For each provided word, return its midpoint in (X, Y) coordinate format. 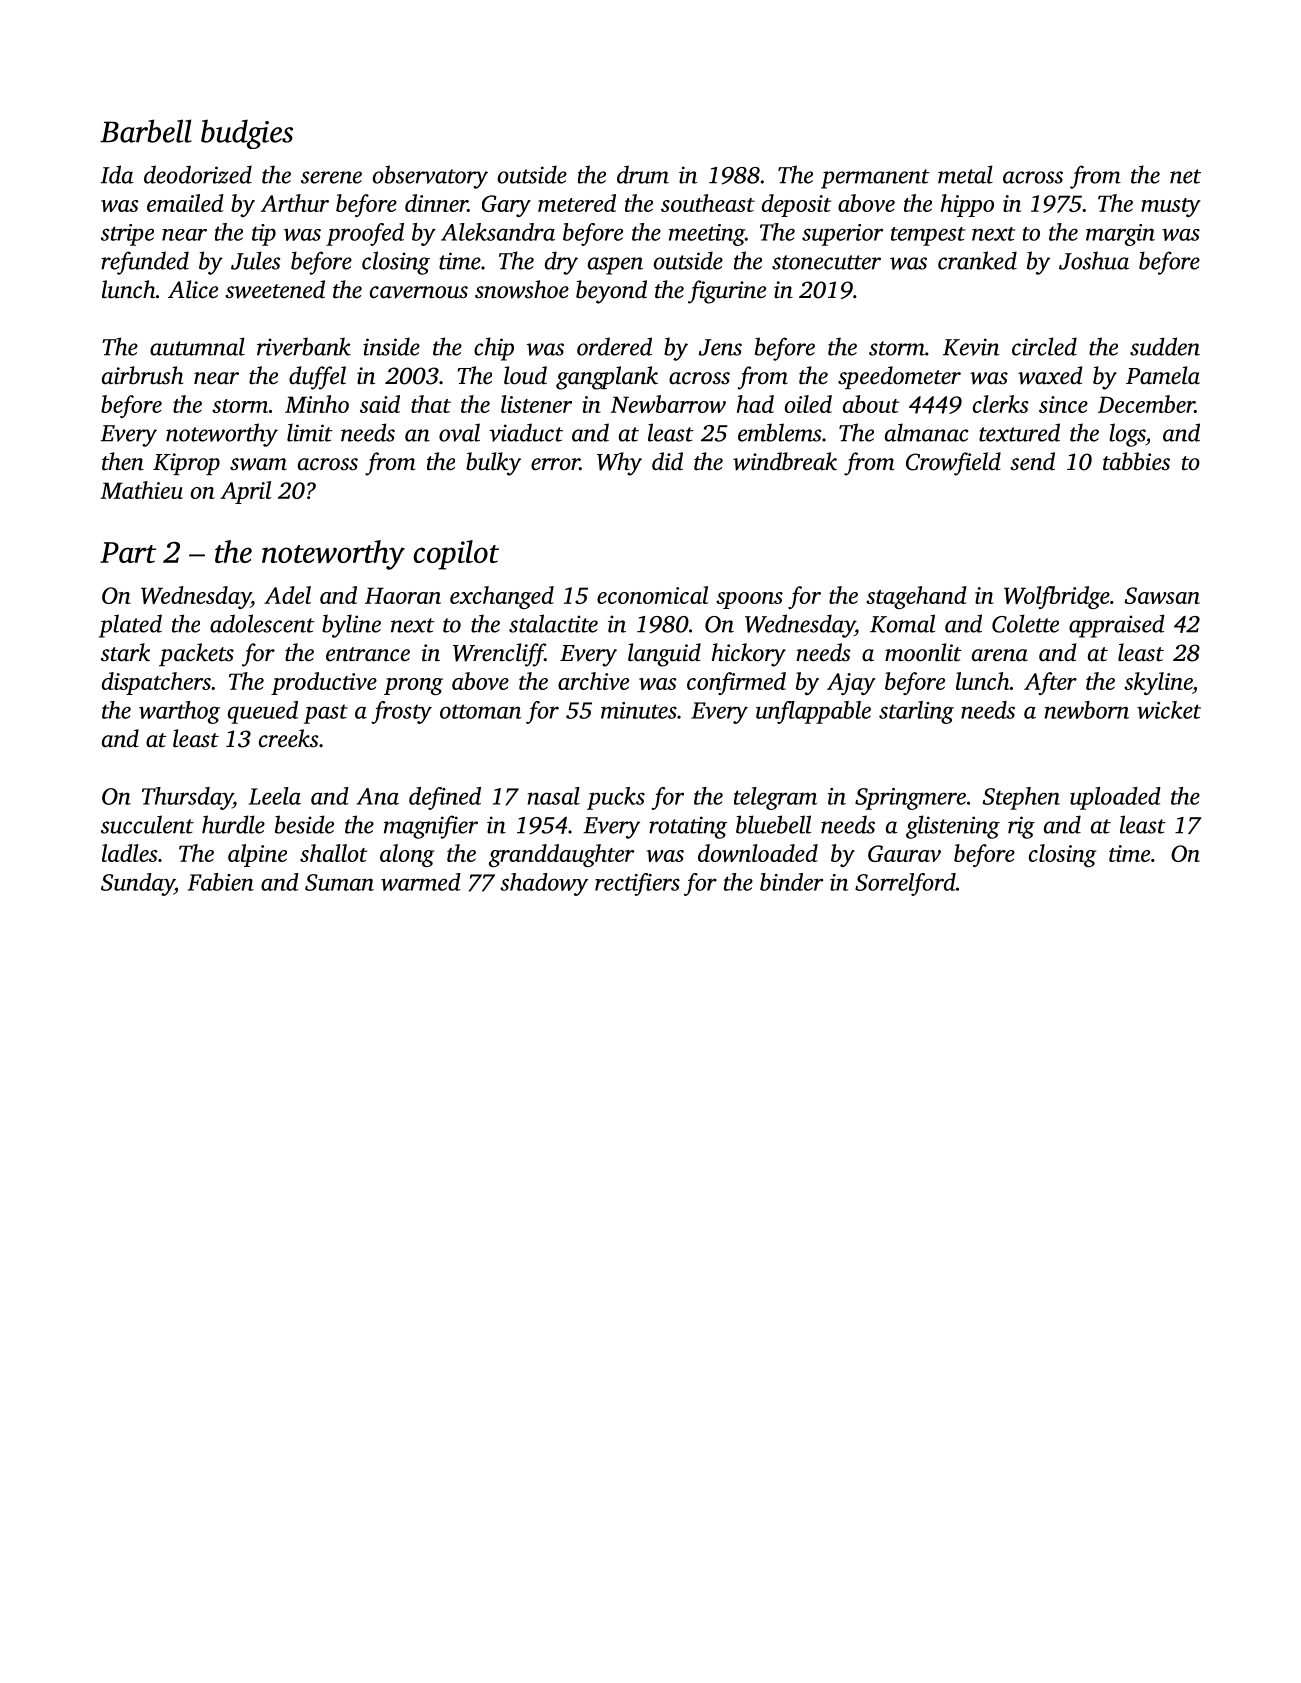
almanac (927, 432)
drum (643, 174)
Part (128, 552)
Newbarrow (668, 404)
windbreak (785, 461)
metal (965, 174)
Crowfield (953, 464)
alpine (257, 855)
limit (310, 432)
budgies (247, 134)
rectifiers (637, 884)
